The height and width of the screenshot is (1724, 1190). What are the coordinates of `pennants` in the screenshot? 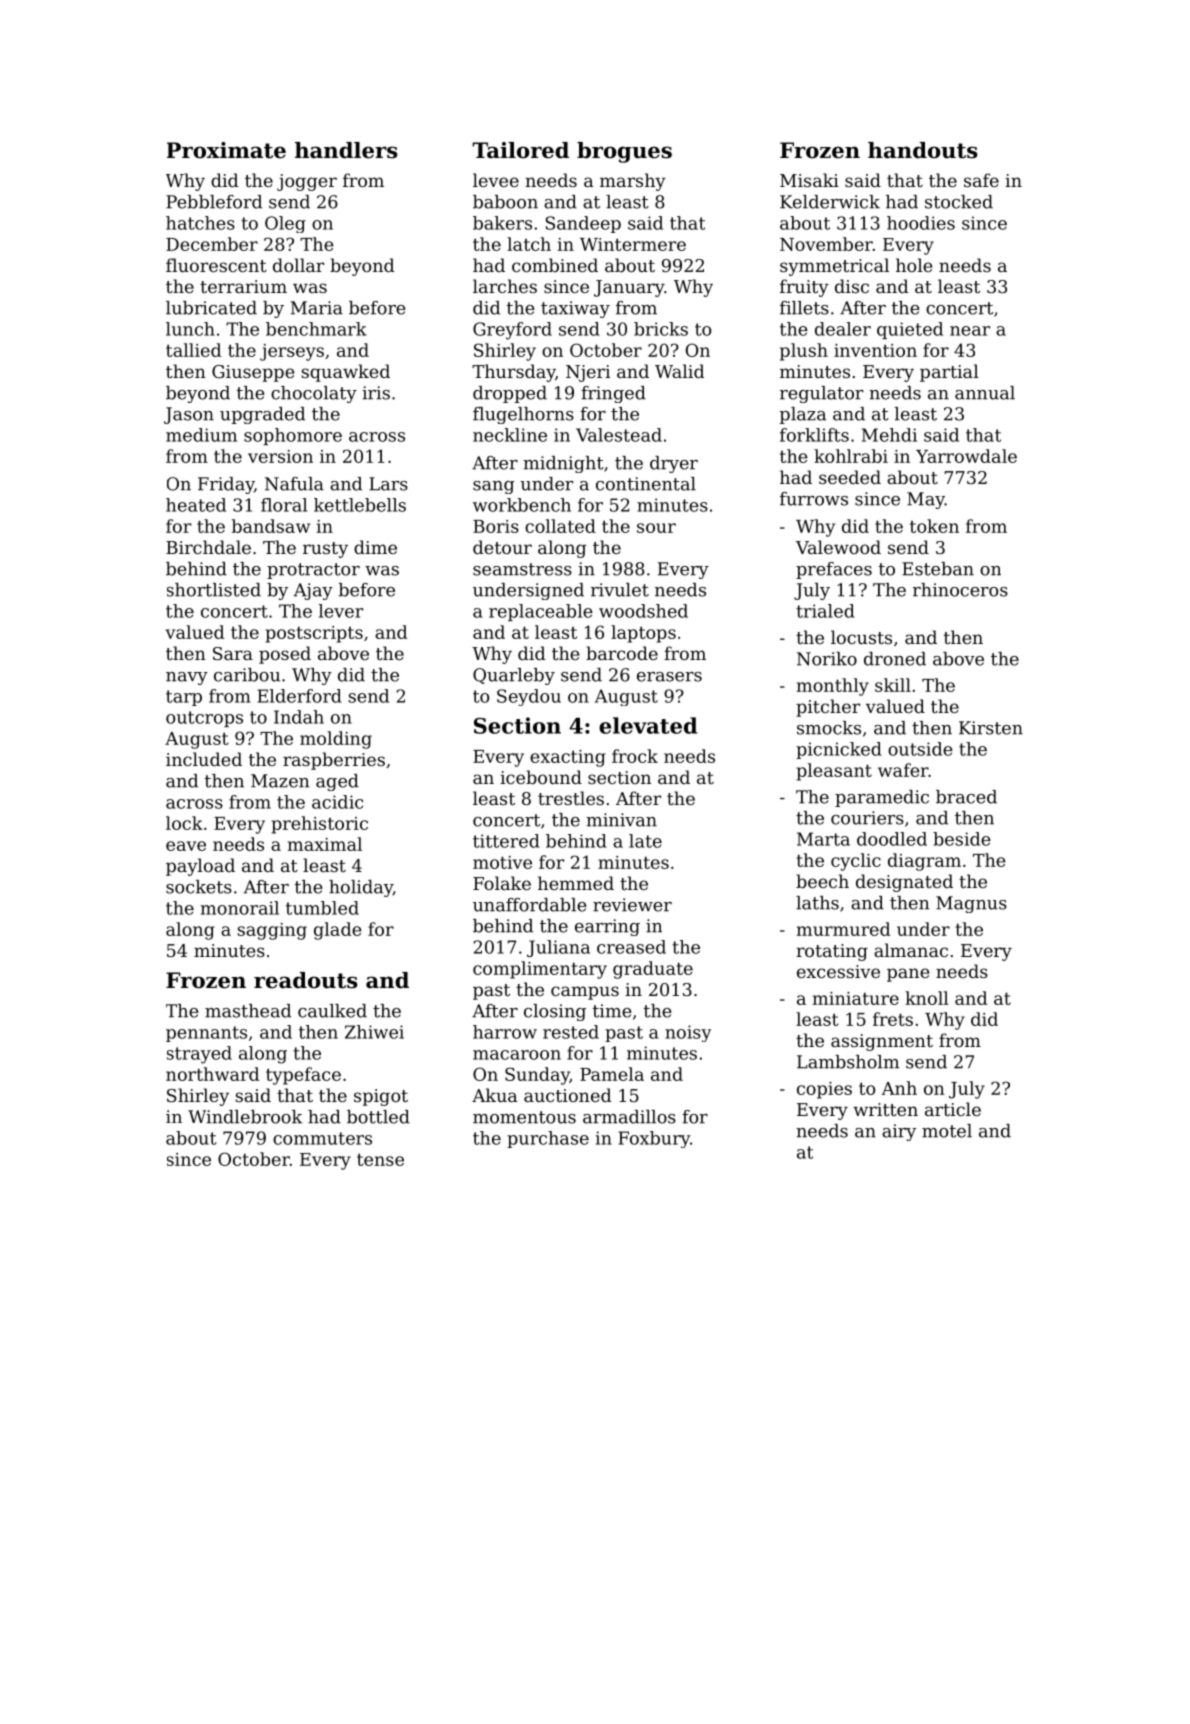 It's located at (206, 1034).
